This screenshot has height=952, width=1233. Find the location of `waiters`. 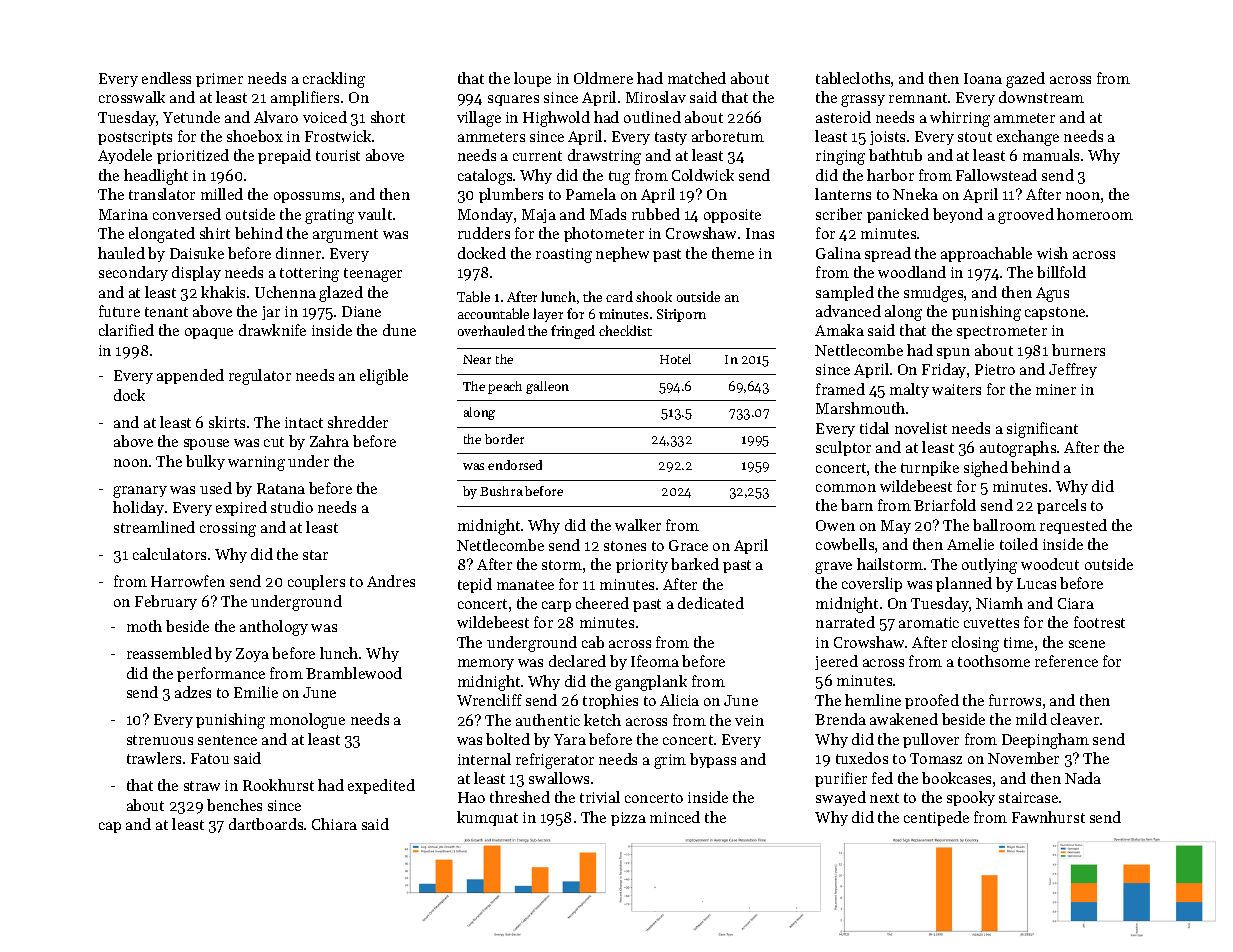

waiters is located at coordinates (956, 389).
